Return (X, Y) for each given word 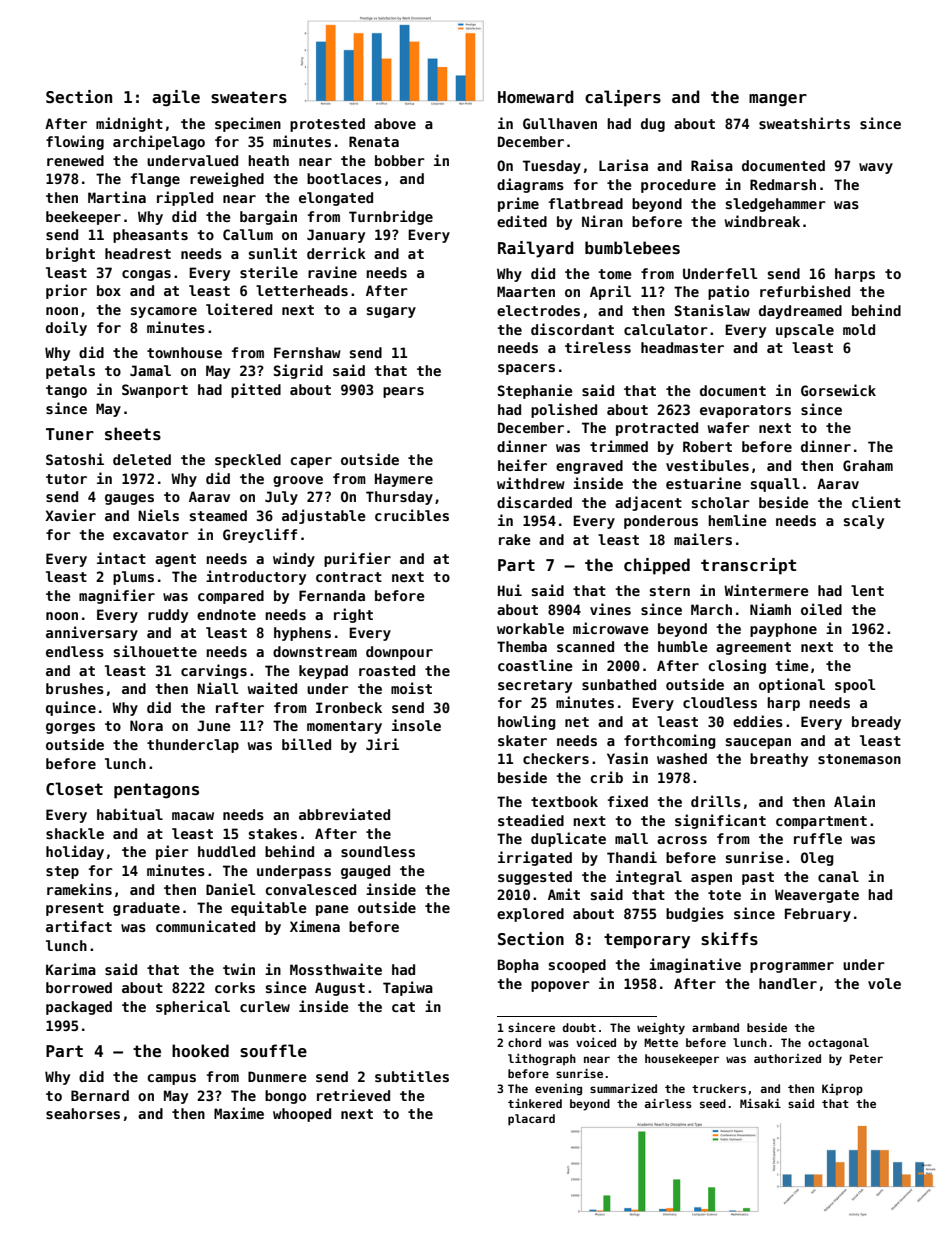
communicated (205, 926)
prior (66, 291)
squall (775, 485)
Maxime (239, 1113)
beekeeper (83, 218)
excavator (151, 535)
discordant (572, 329)
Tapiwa (408, 988)
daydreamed (800, 312)
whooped (302, 1115)
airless (668, 1103)
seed (713, 1103)
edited (522, 221)
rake (515, 539)
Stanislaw (712, 310)
